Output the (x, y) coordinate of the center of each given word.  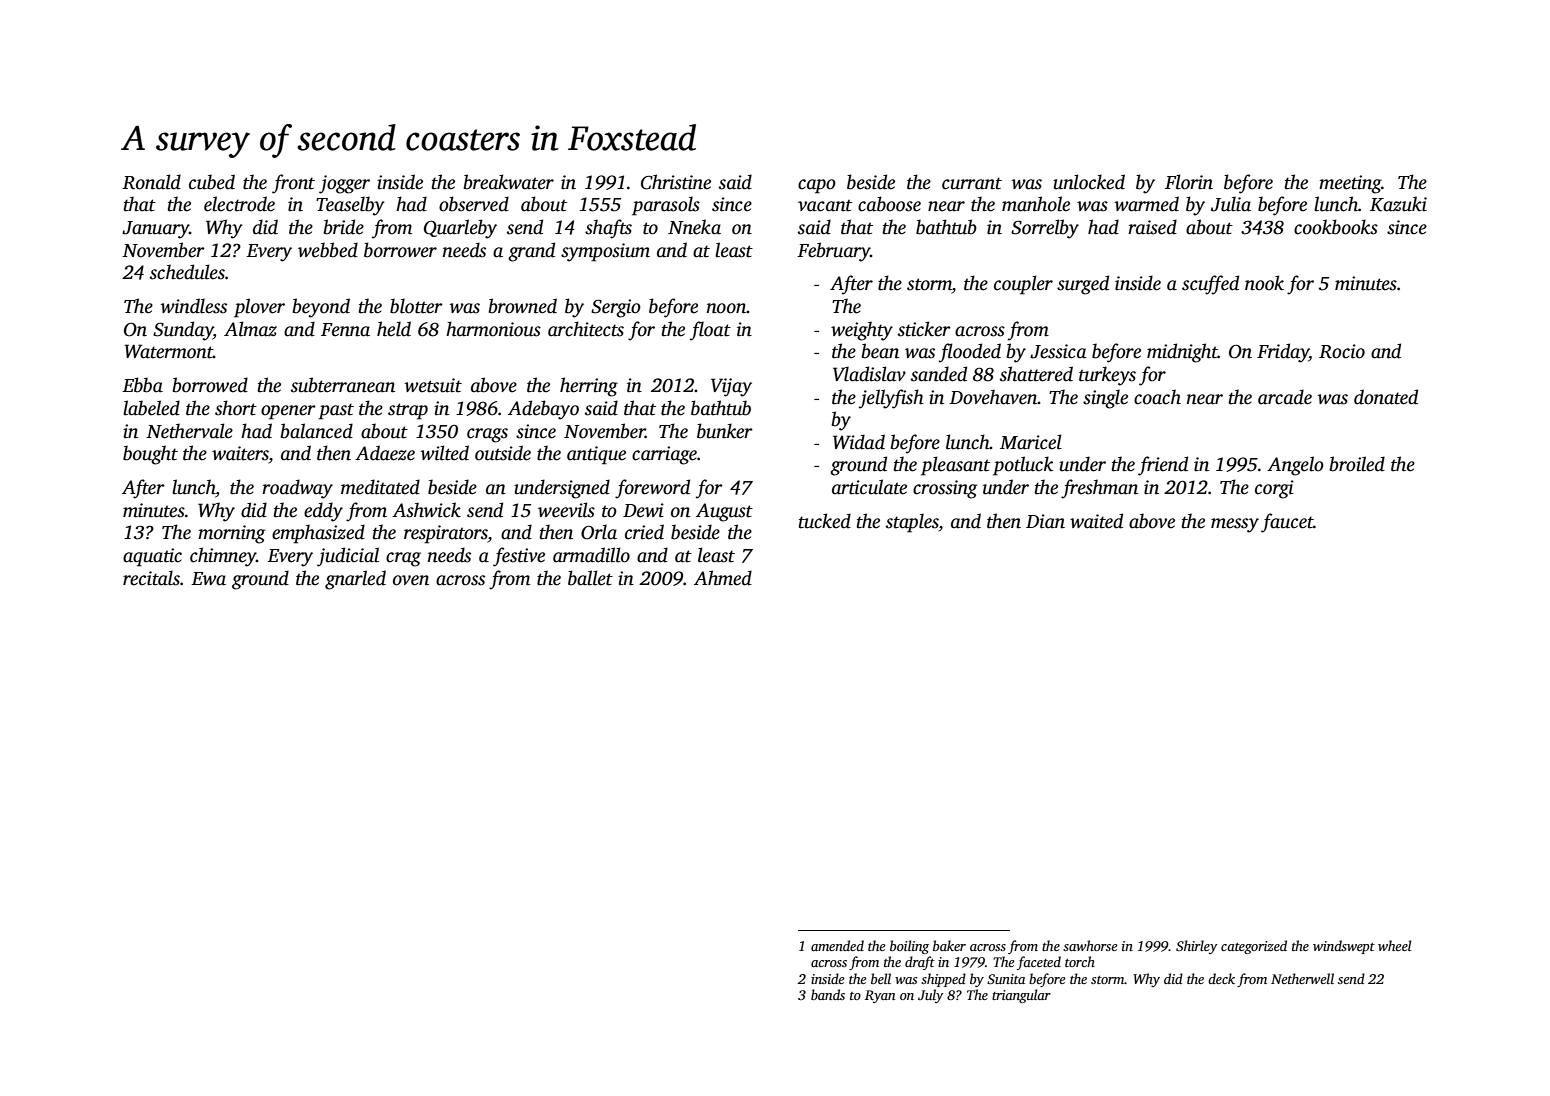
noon (727, 308)
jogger (344, 184)
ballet (590, 578)
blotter (416, 306)
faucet (1287, 523)
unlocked (1089, 182)
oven (411, 580)
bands (828, 994)
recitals (151, 578)
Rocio (1342, 351)
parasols (666, 206)
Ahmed (723, 578)
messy (1235, 525)
